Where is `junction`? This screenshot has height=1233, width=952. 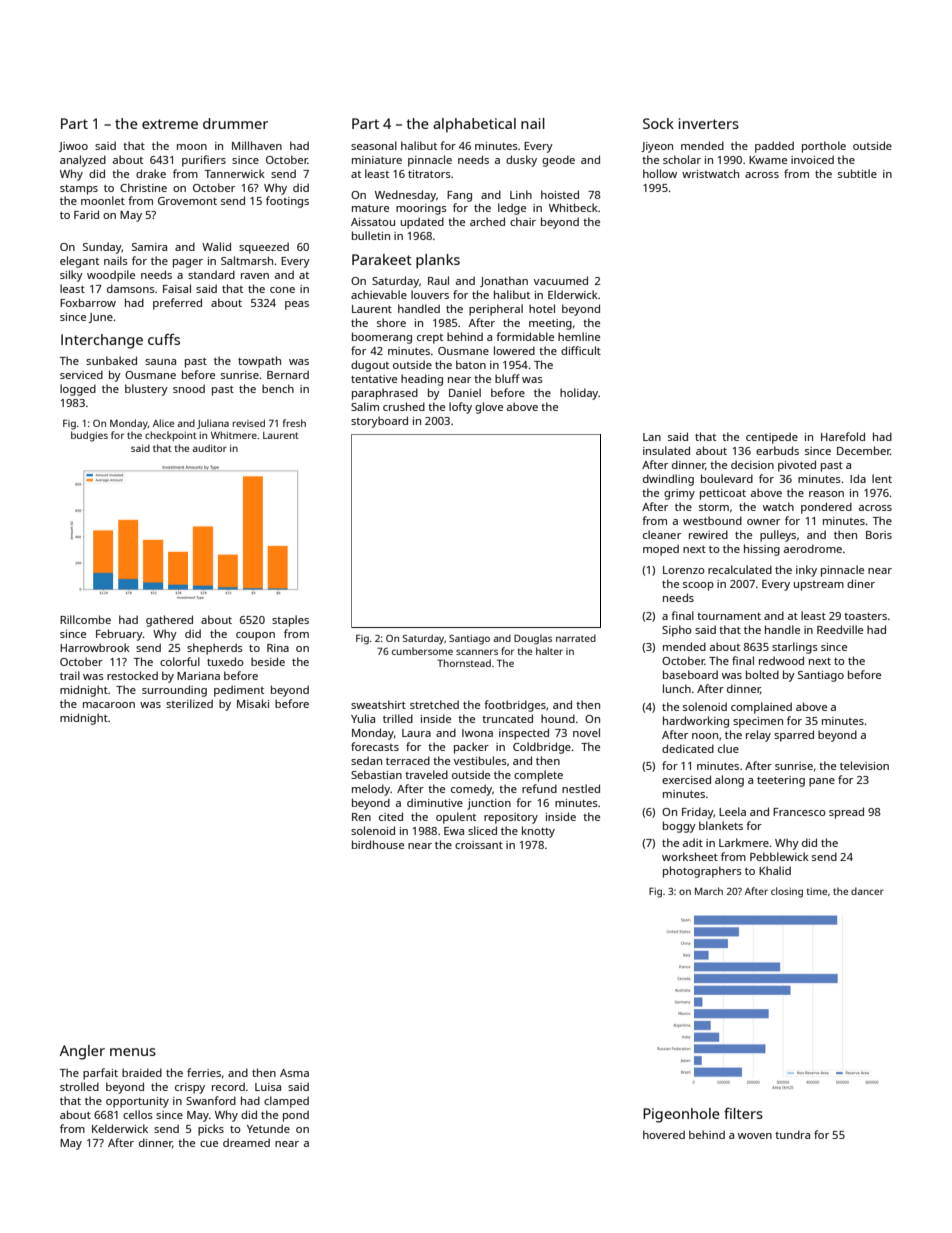 junction is located at coordinates (489, 804).
